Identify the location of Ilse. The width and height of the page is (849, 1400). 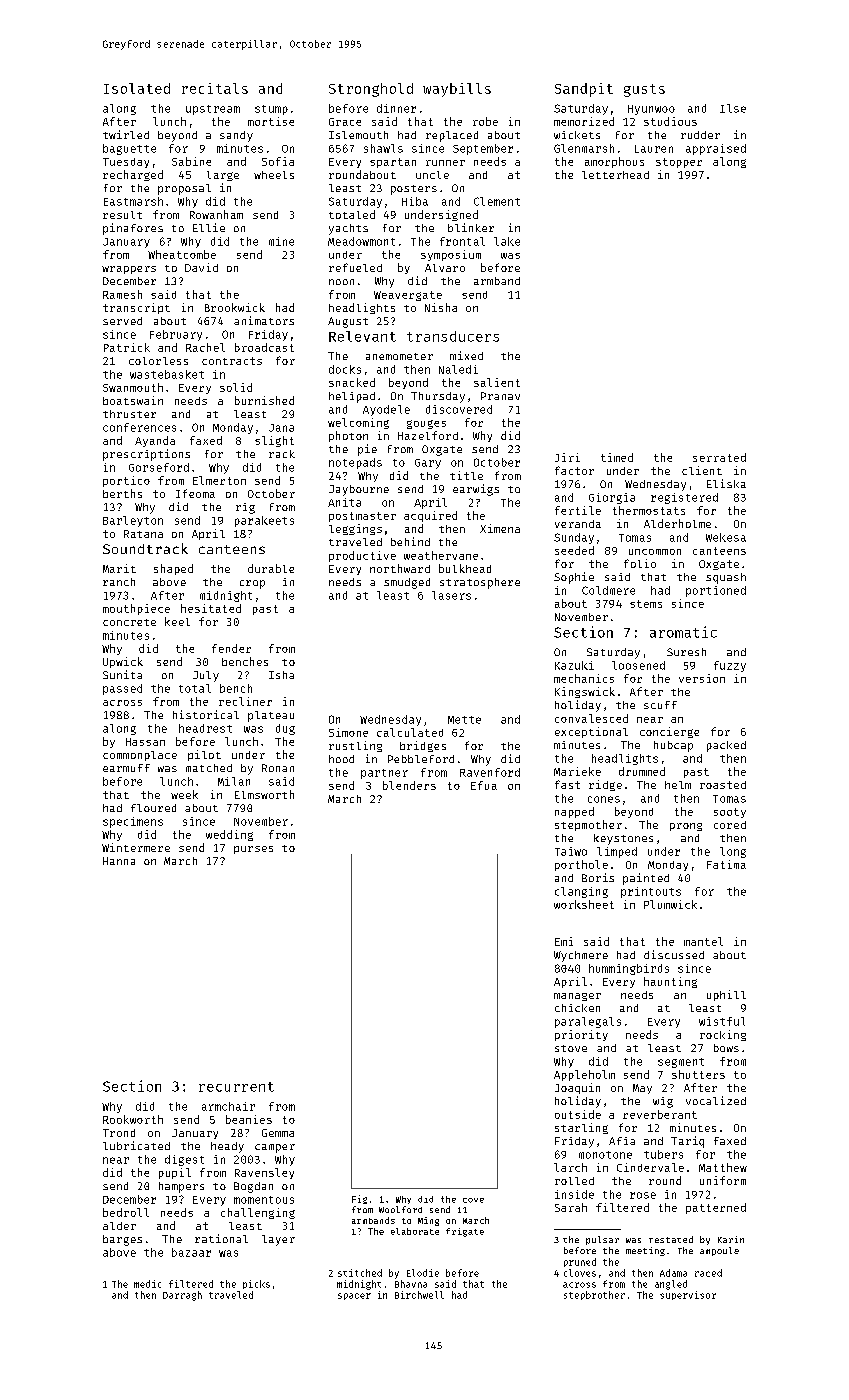
(733, 108).
